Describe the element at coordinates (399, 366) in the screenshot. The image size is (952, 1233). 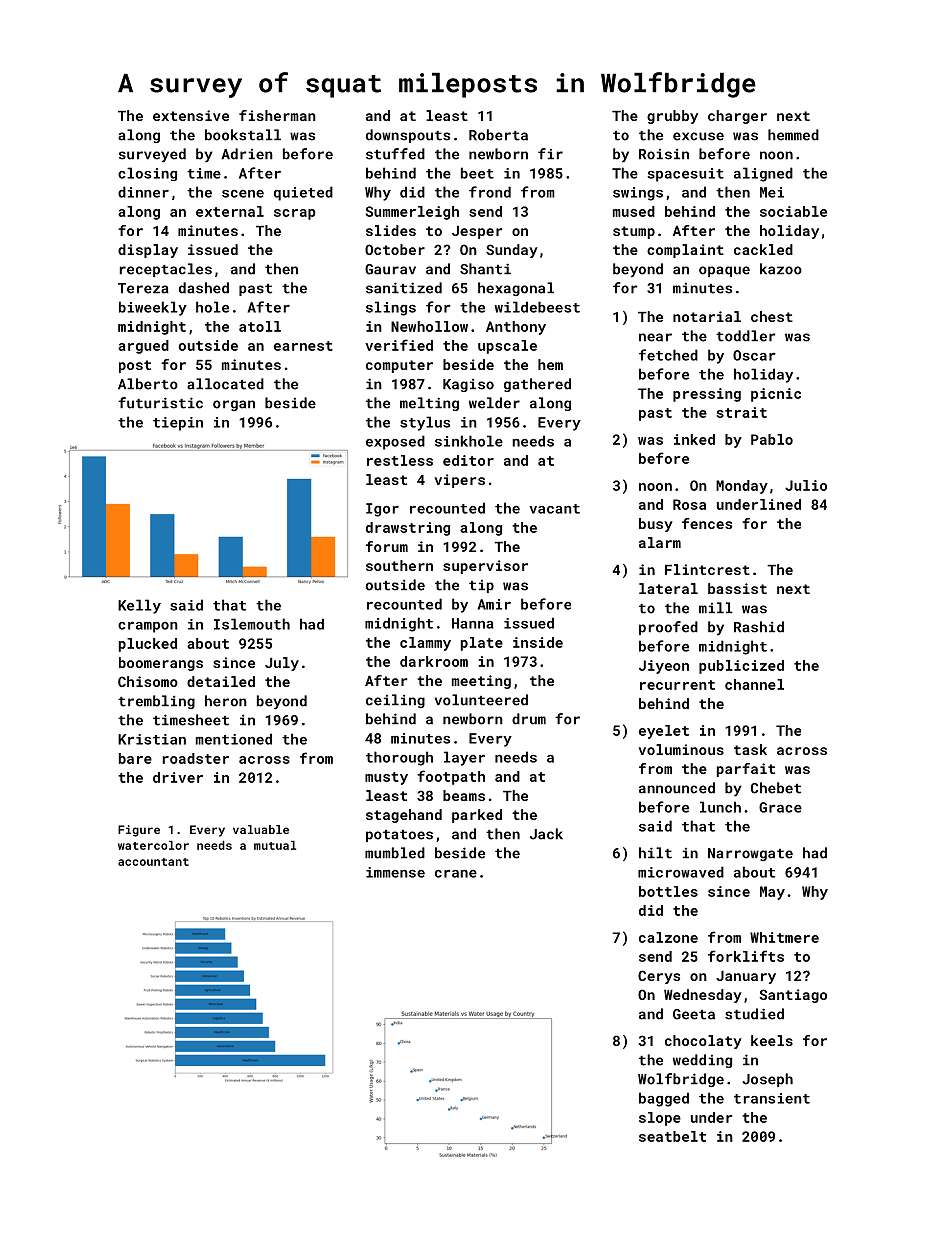
I see `computer` at that location.
